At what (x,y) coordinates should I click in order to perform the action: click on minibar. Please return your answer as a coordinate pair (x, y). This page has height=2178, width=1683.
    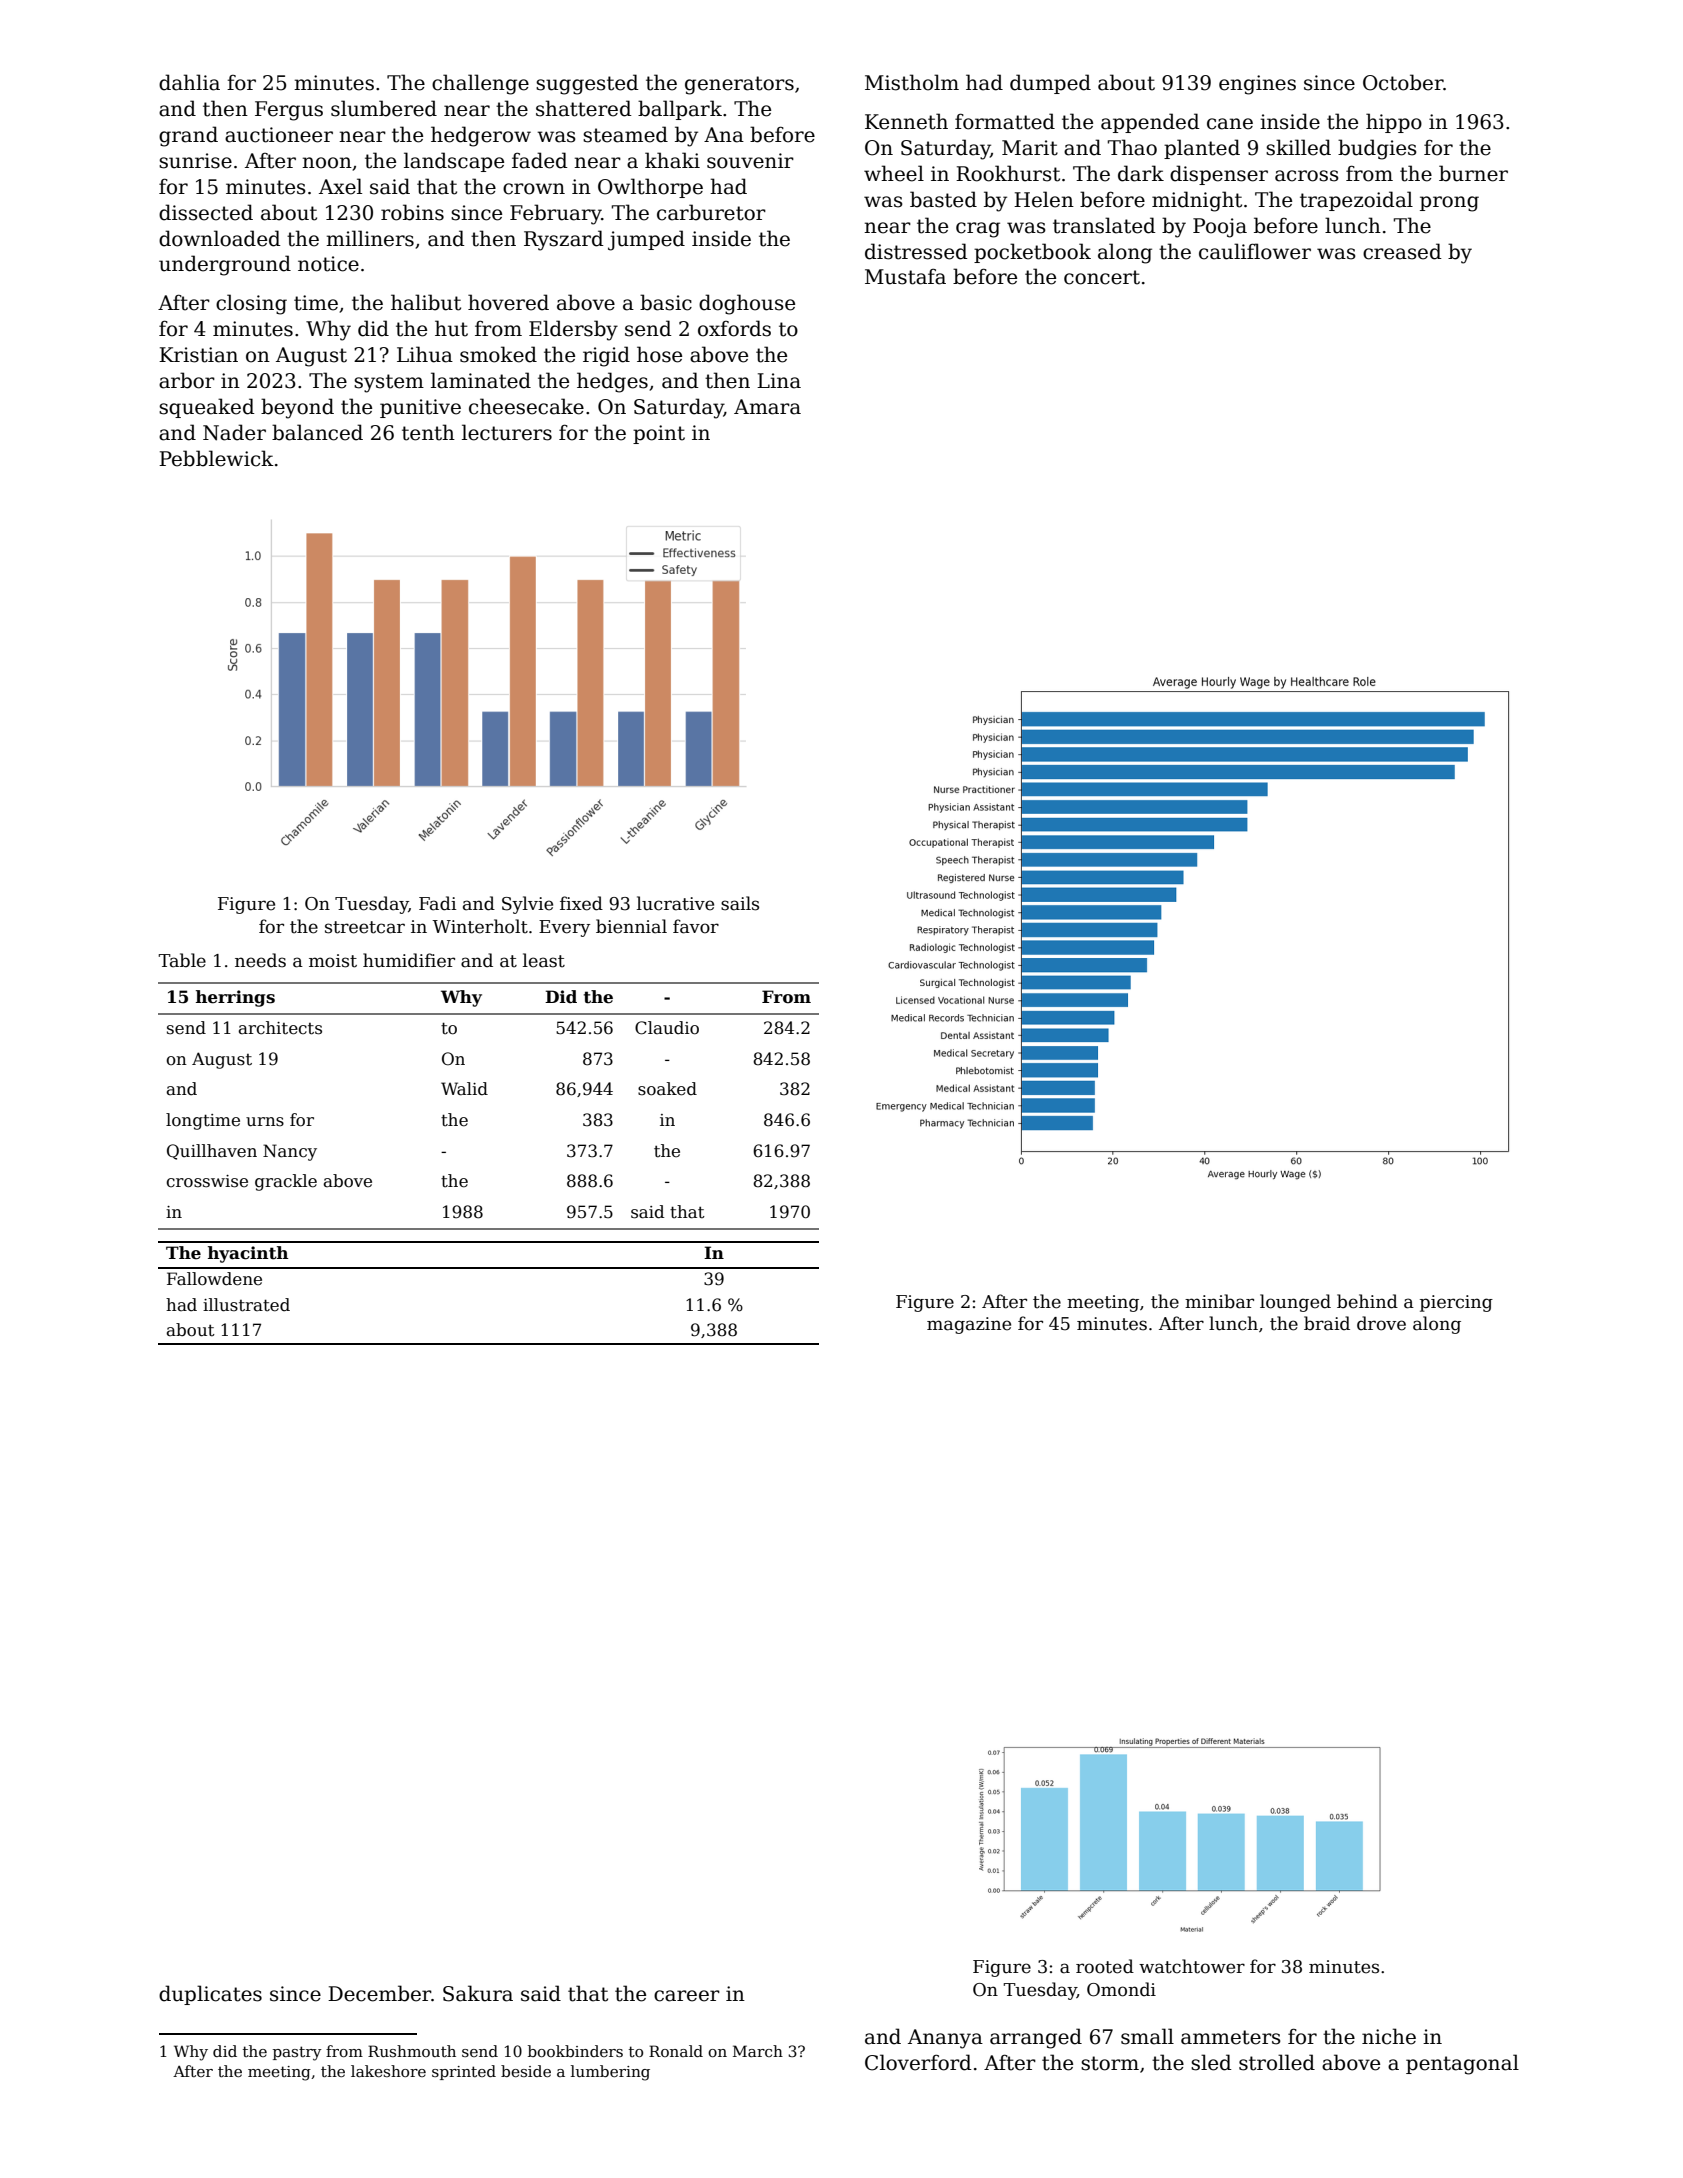
    Looking at the image, I should click on (1219, 1301).
